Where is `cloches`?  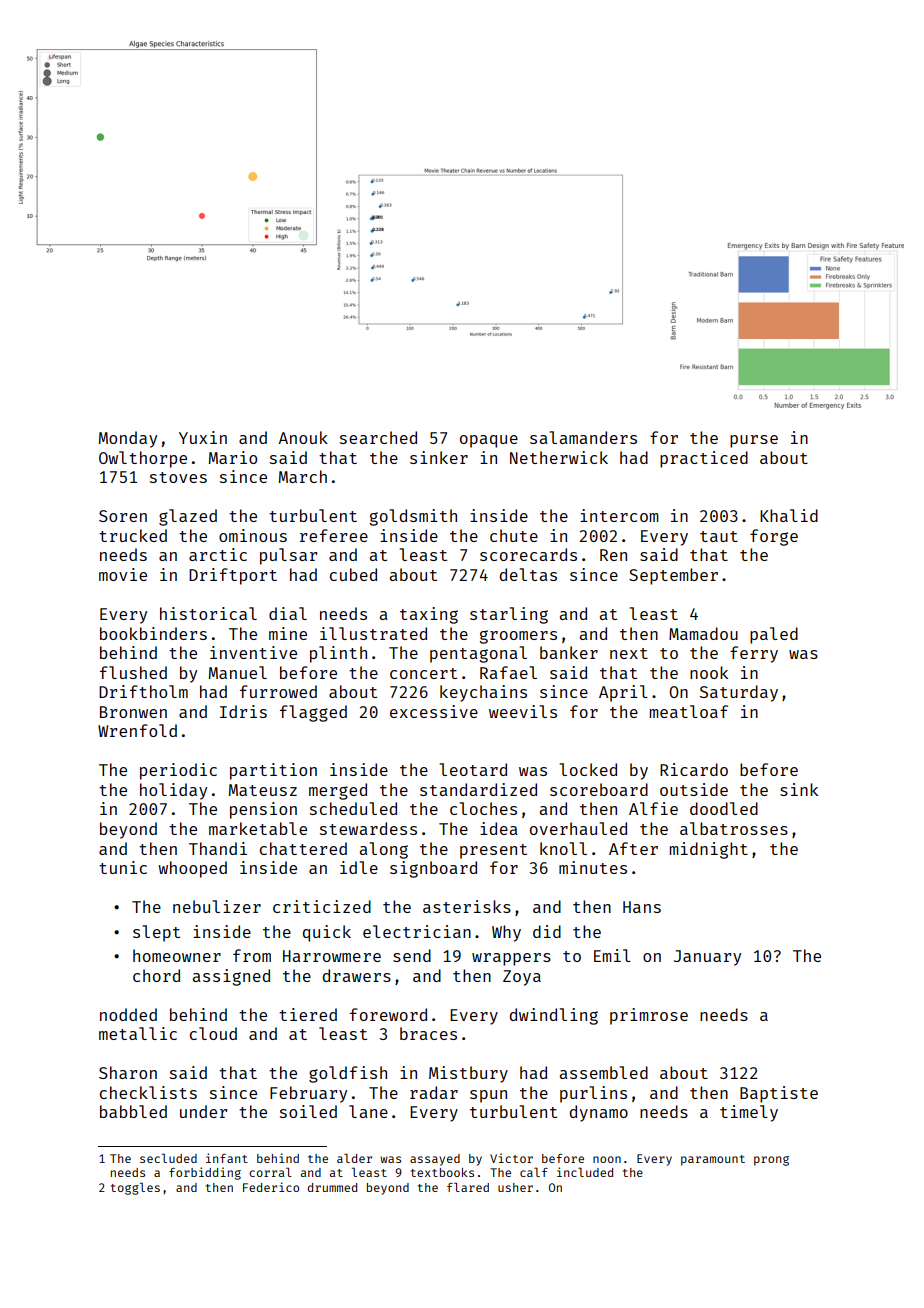 cloches is located at coordinates (483, 808).
